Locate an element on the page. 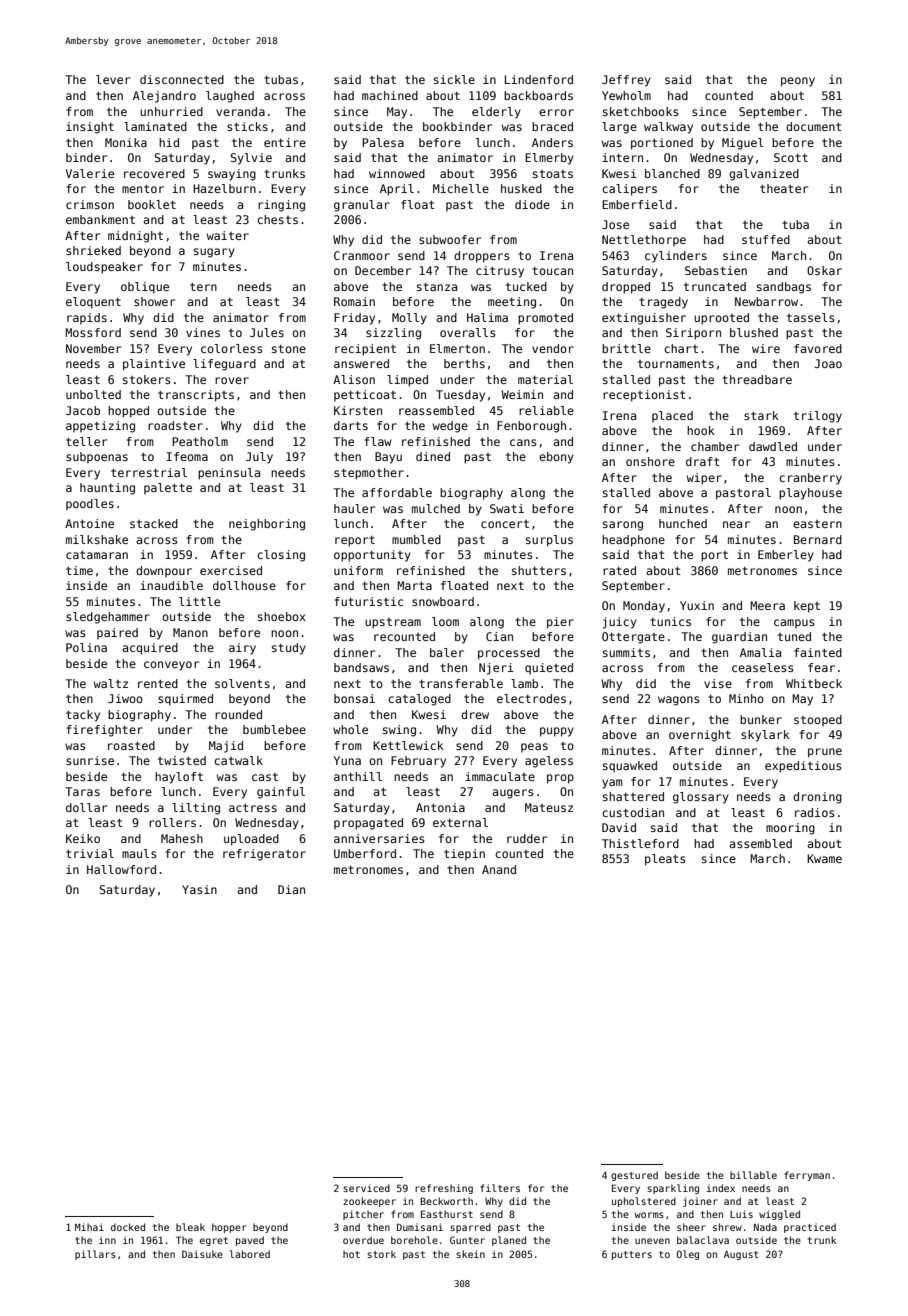  backboards is located at coordinates (538, 95).
